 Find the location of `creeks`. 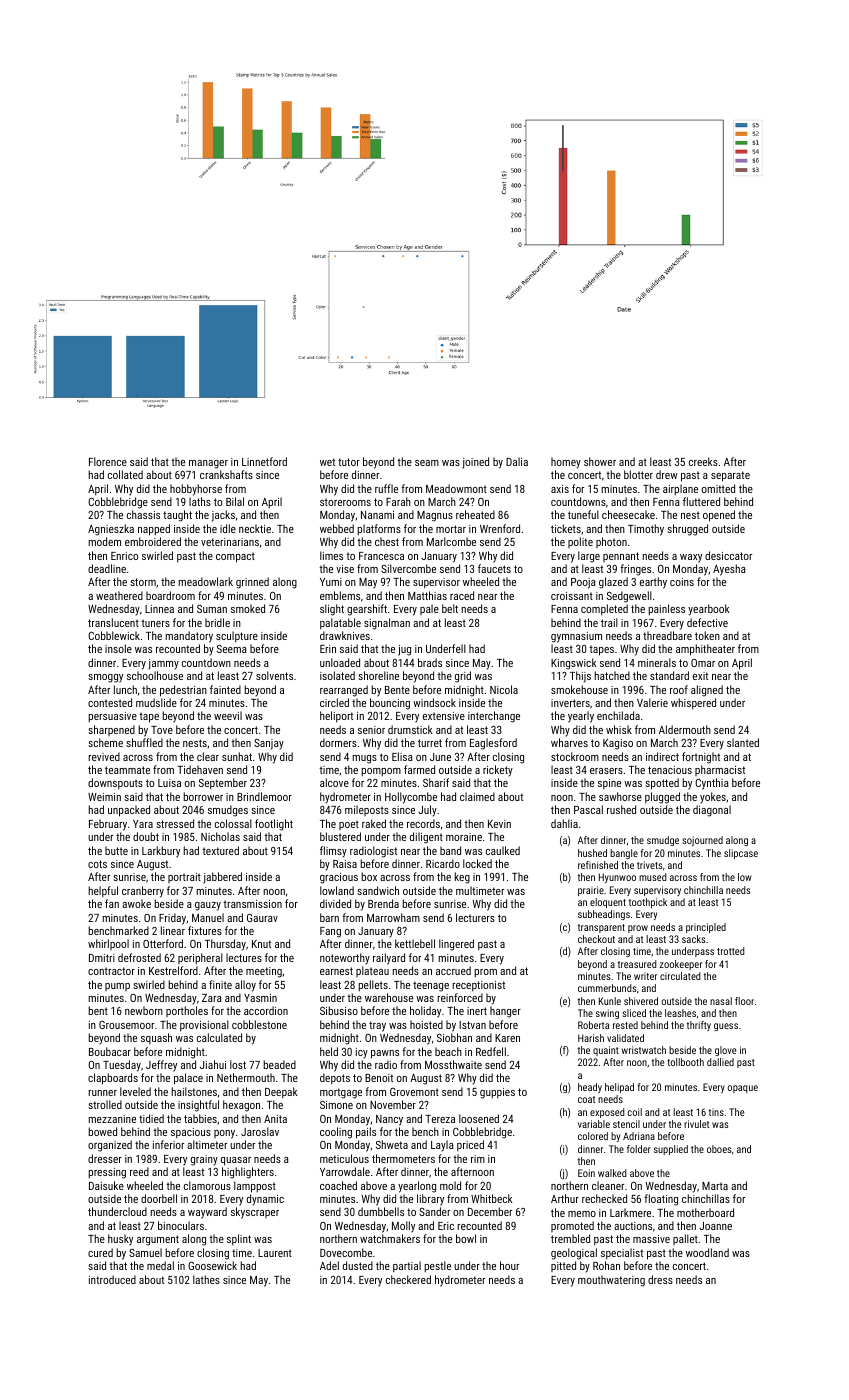

creeks is located at coordinates (703, 461).
